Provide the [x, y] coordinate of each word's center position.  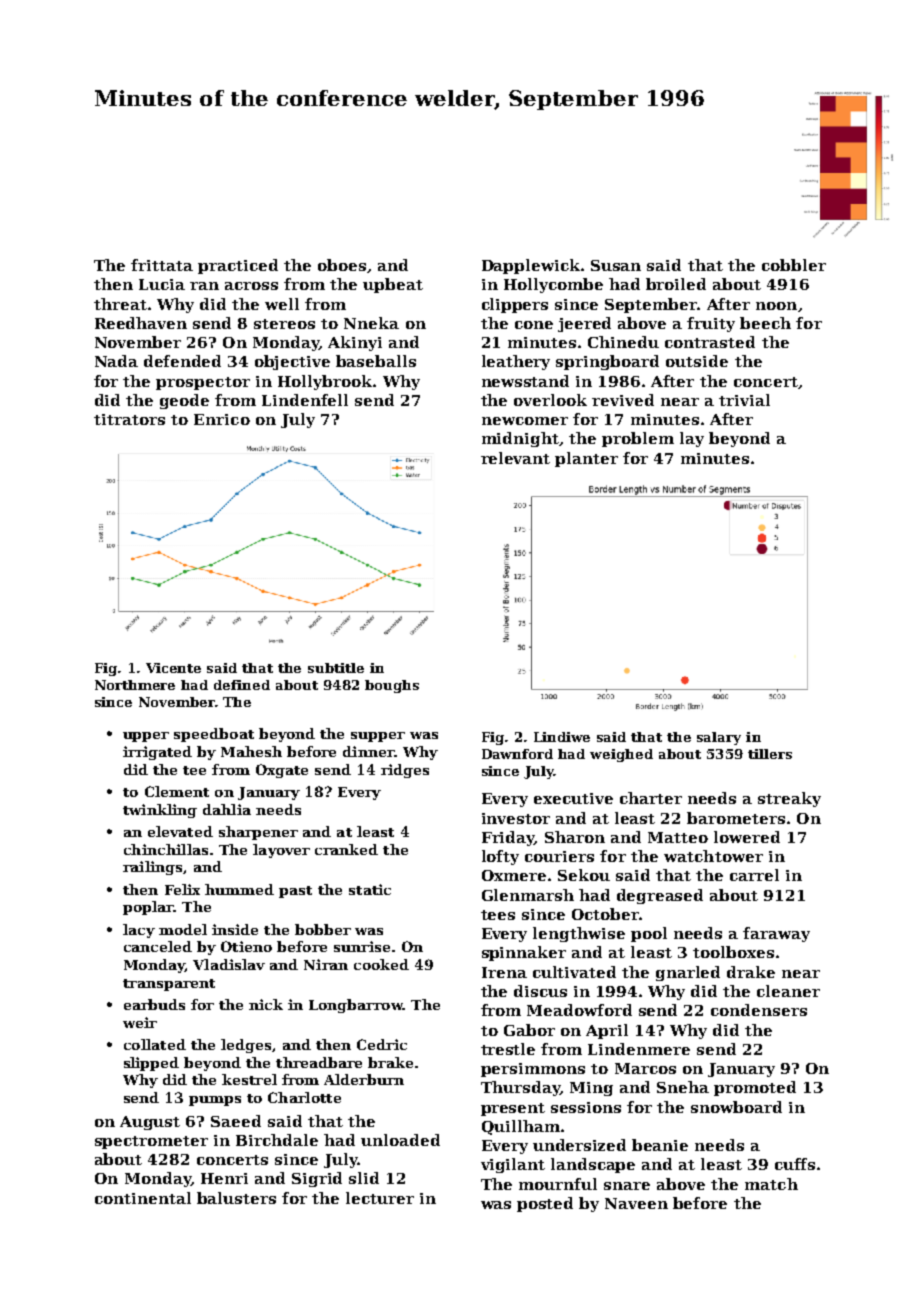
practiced [238, 266]
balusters [236, 1198]
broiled [676, 284]
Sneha [683, 1087]
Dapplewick [531, 266]
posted [545, 1204]
